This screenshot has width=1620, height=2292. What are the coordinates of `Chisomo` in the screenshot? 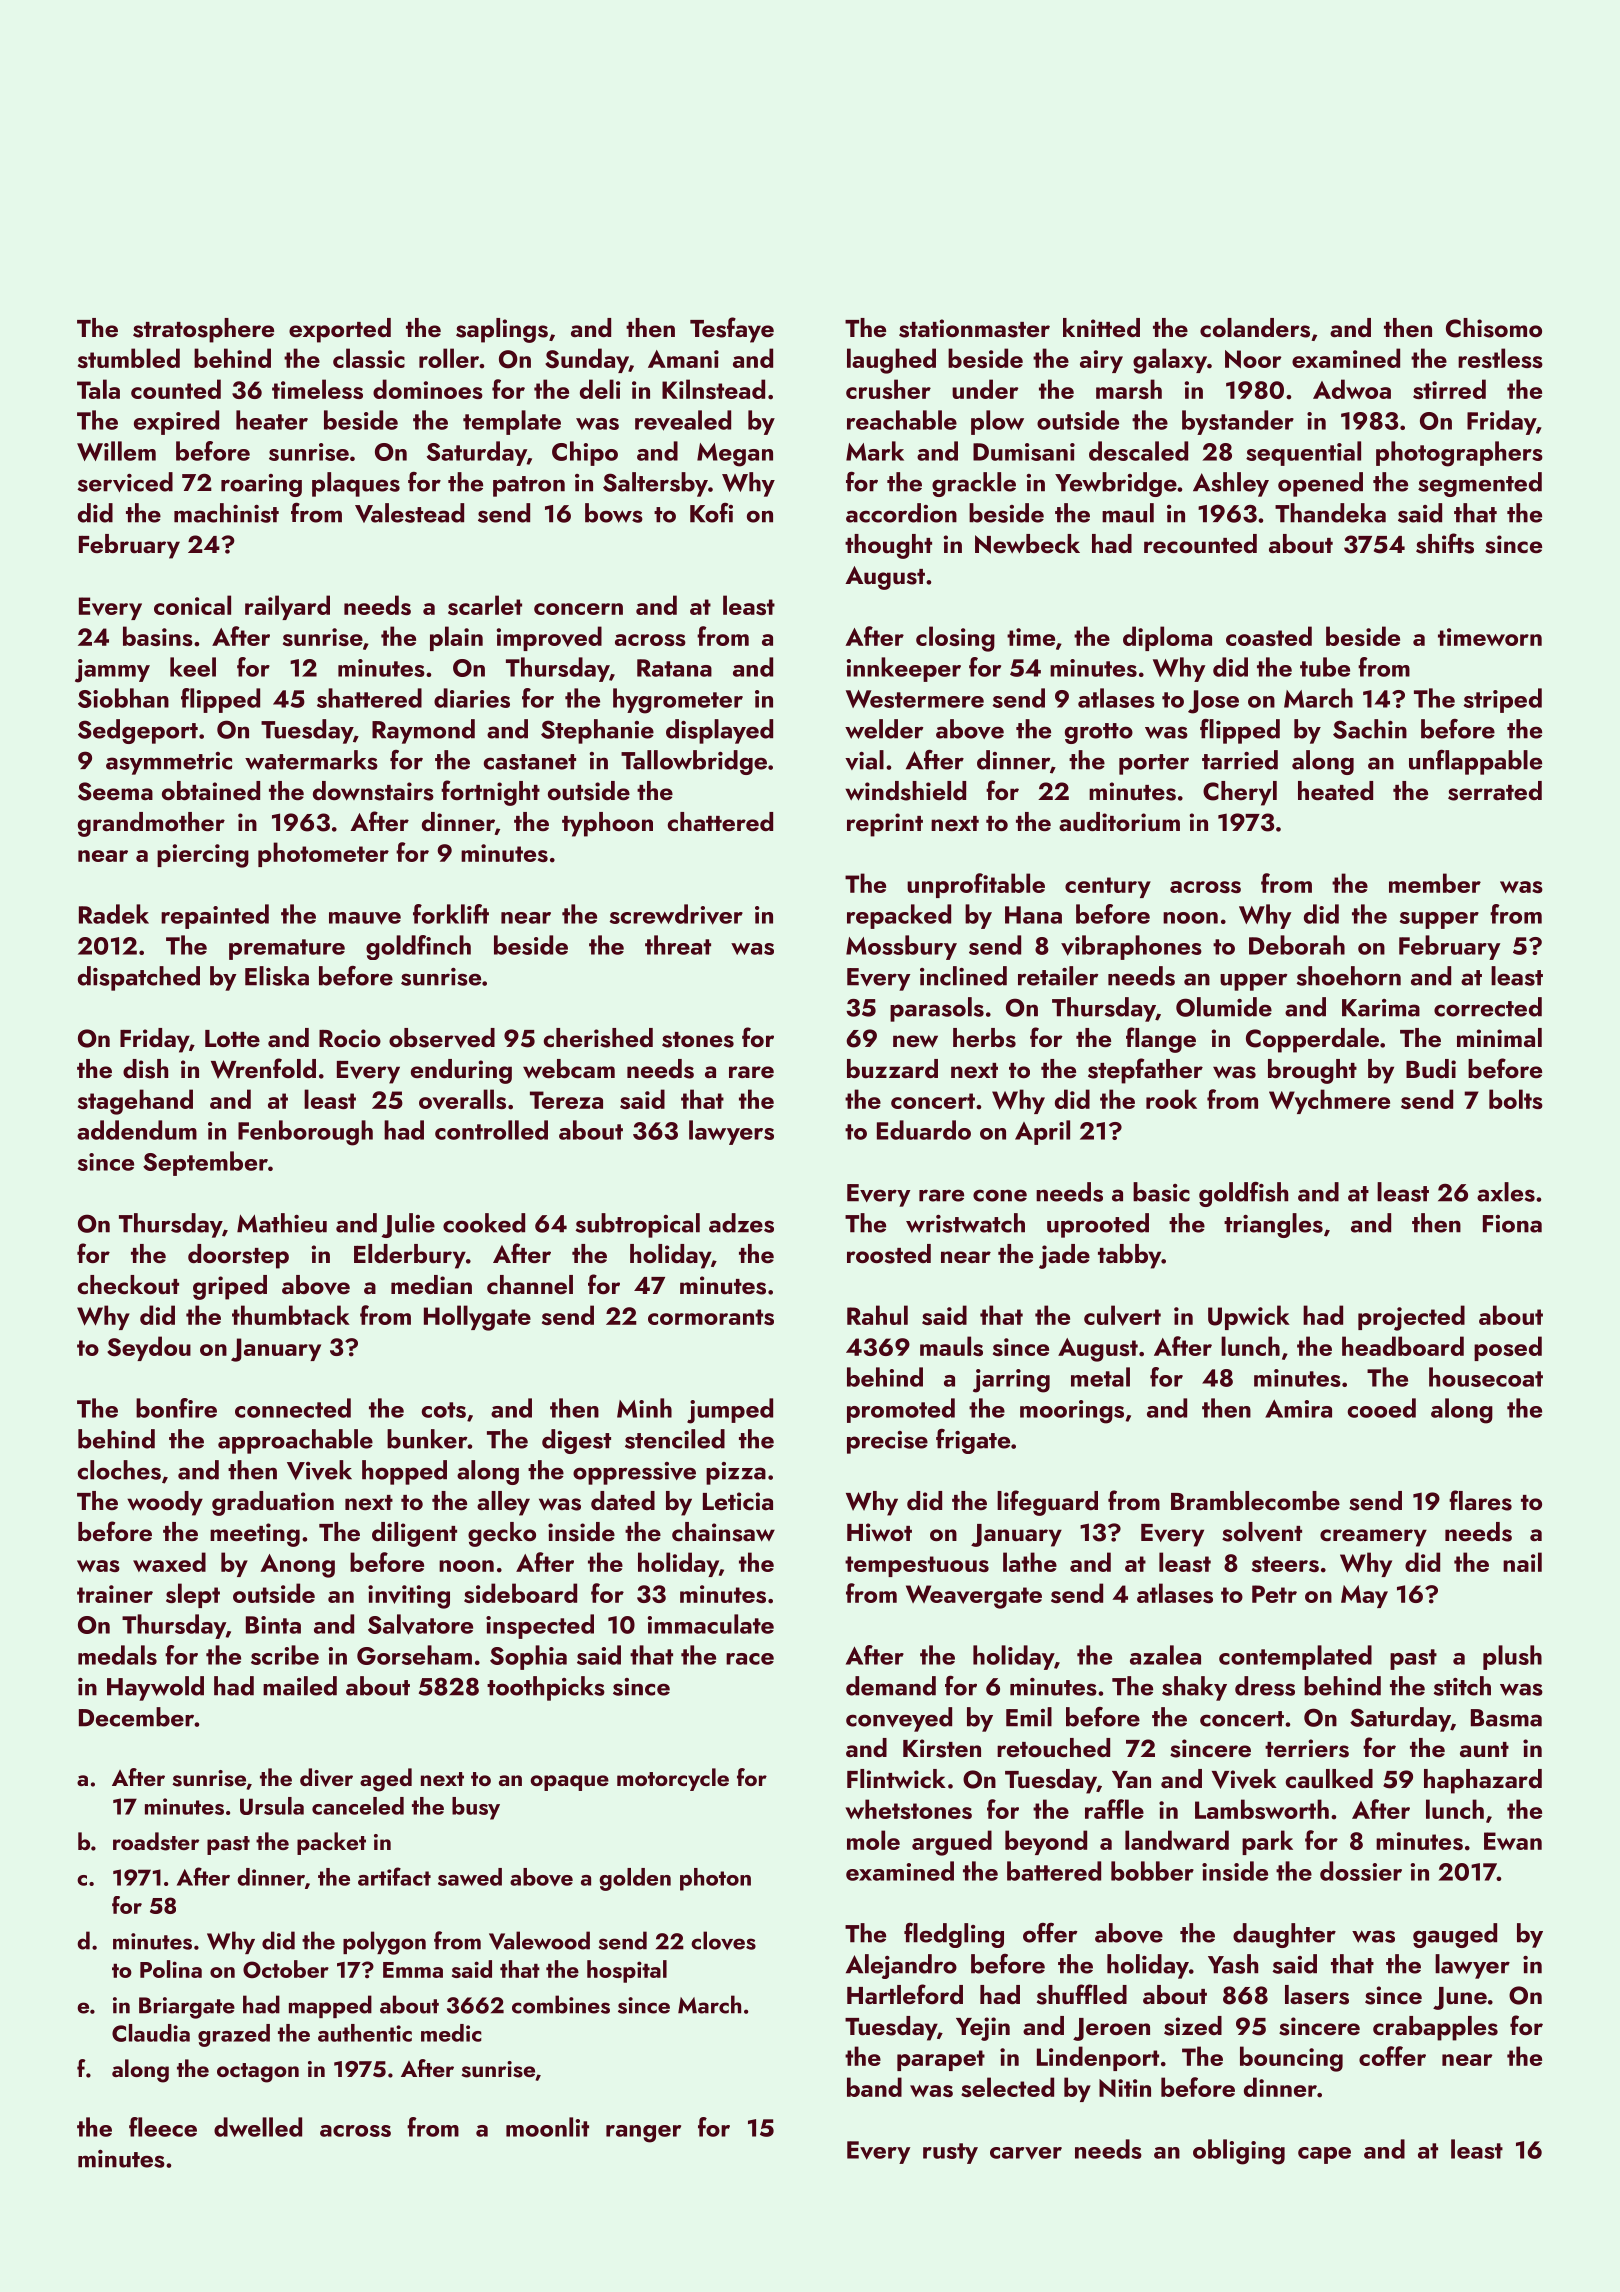 It's located at (1494, 328).
